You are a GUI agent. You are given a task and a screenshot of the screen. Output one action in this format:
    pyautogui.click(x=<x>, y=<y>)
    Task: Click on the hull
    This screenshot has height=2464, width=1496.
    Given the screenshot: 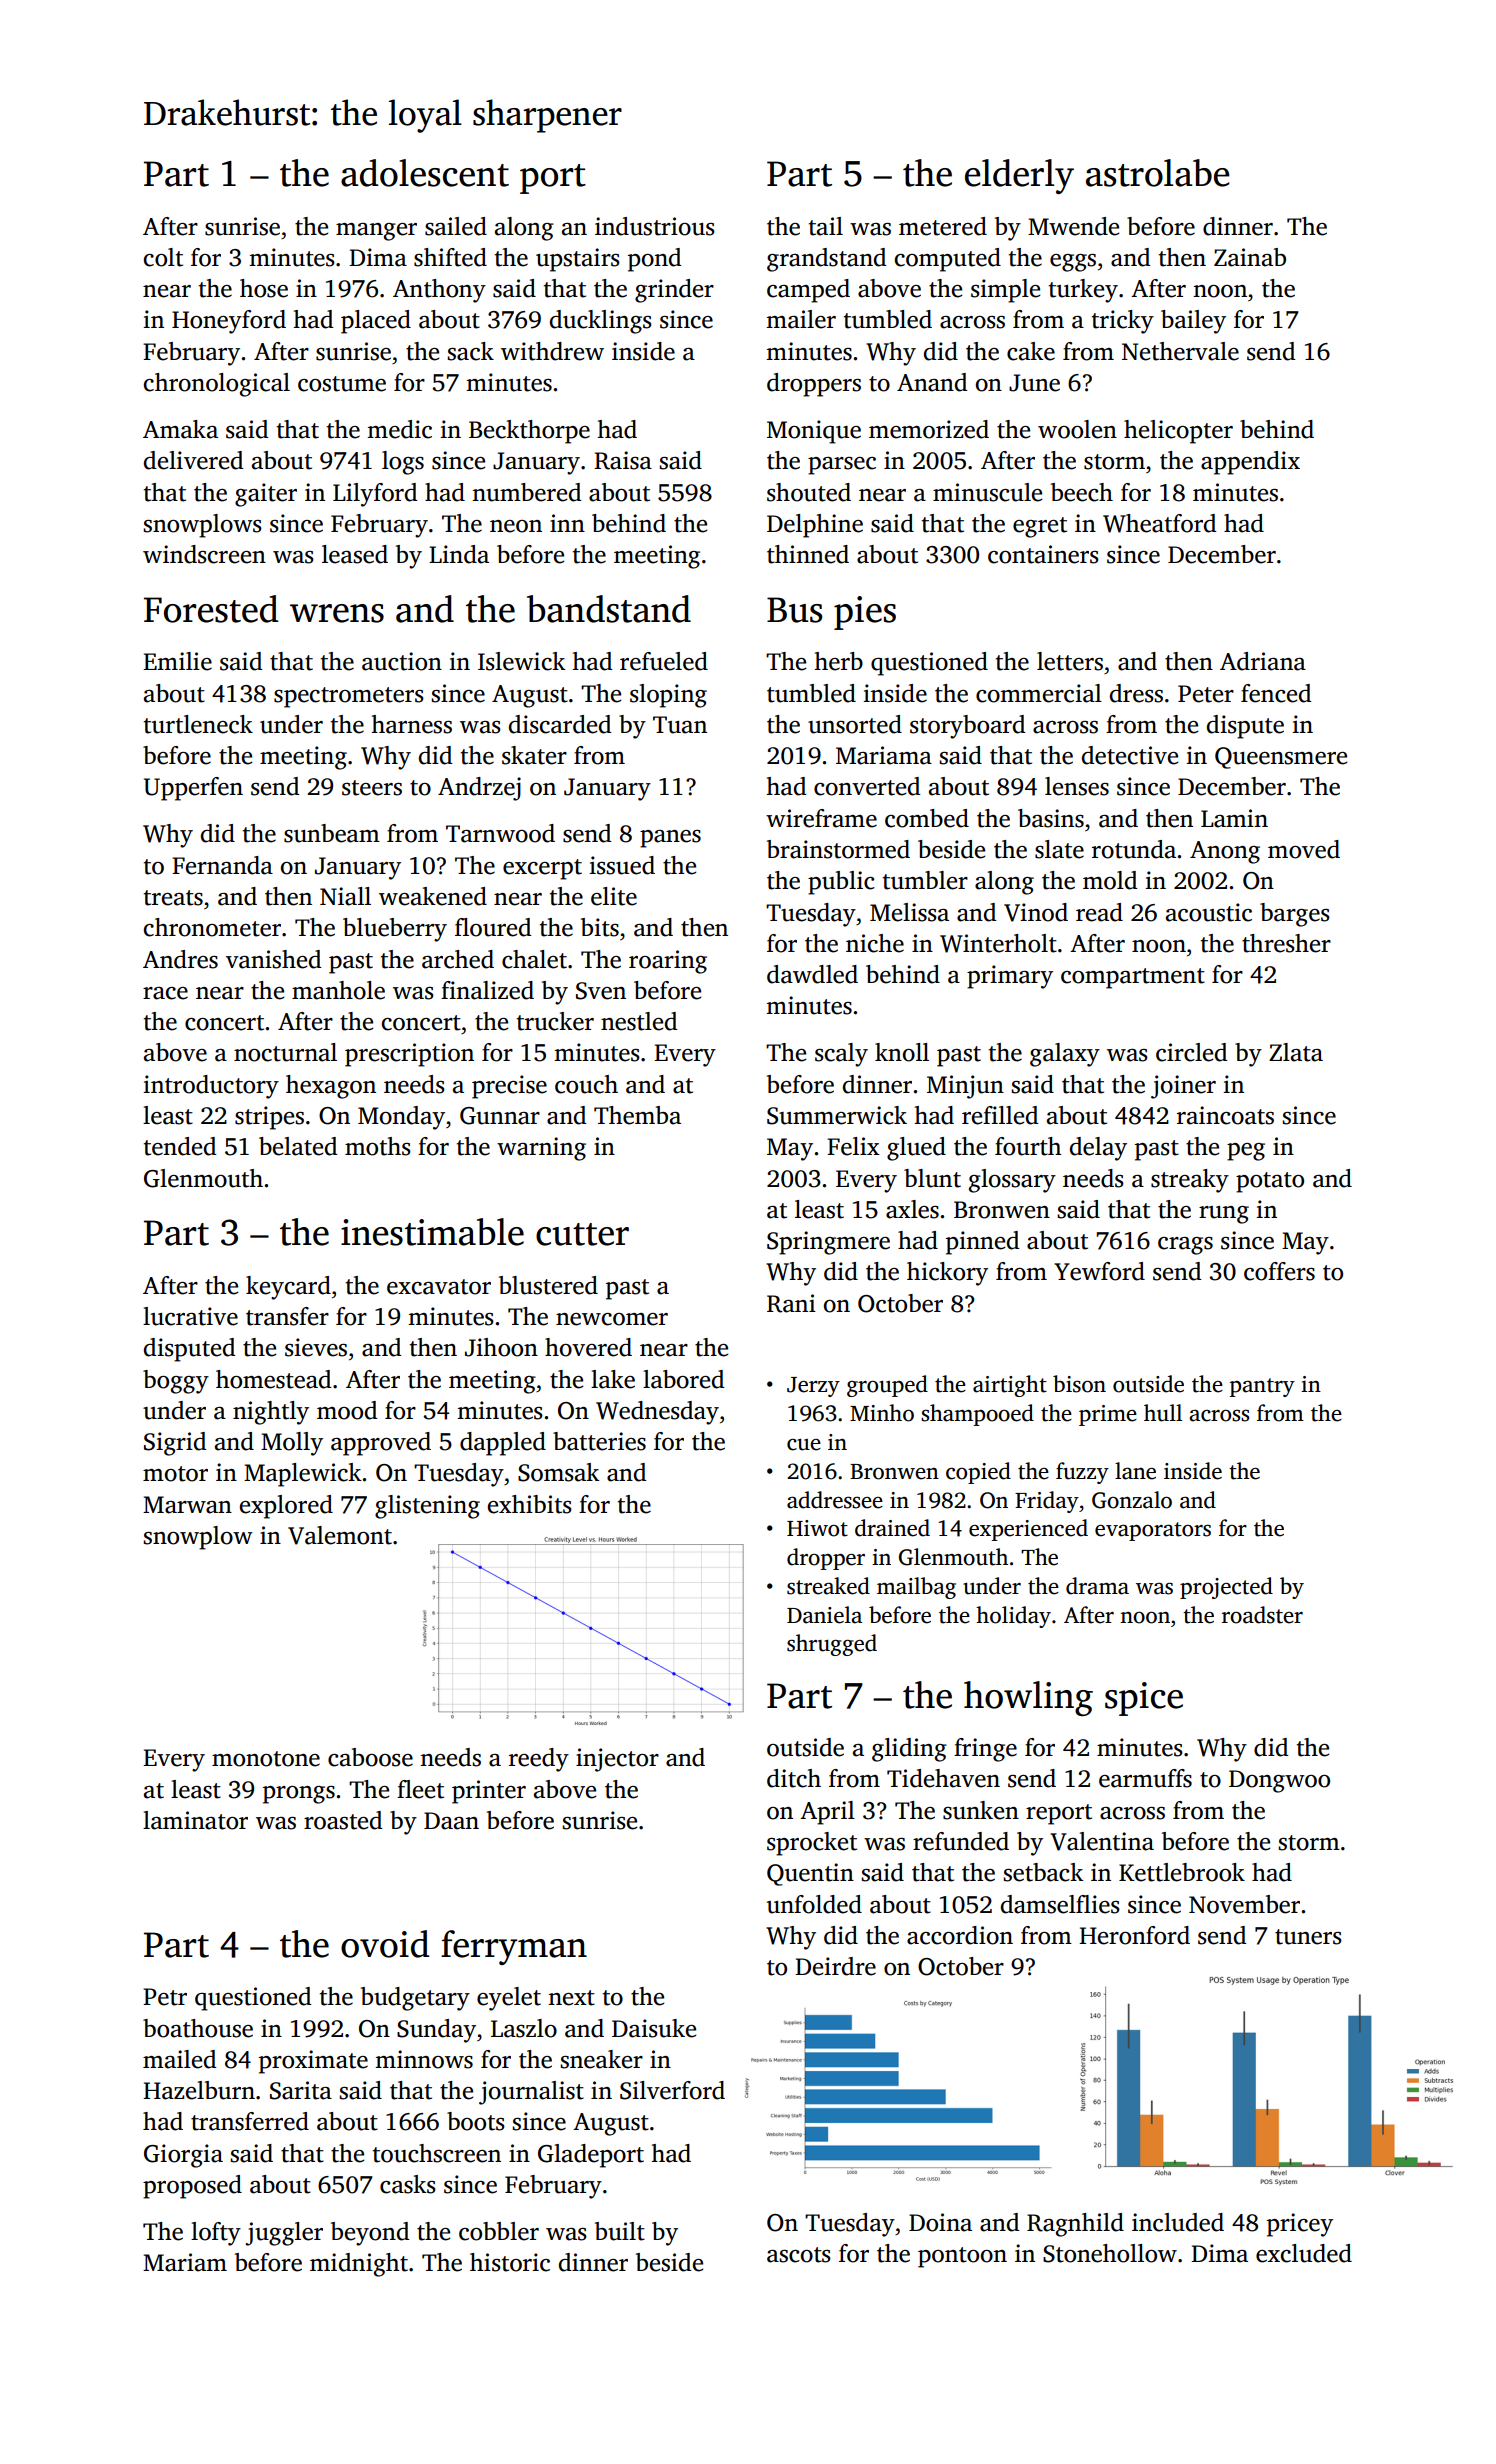 What is the action you would take?
    pyautogui.click(x=1163, y=1413)
